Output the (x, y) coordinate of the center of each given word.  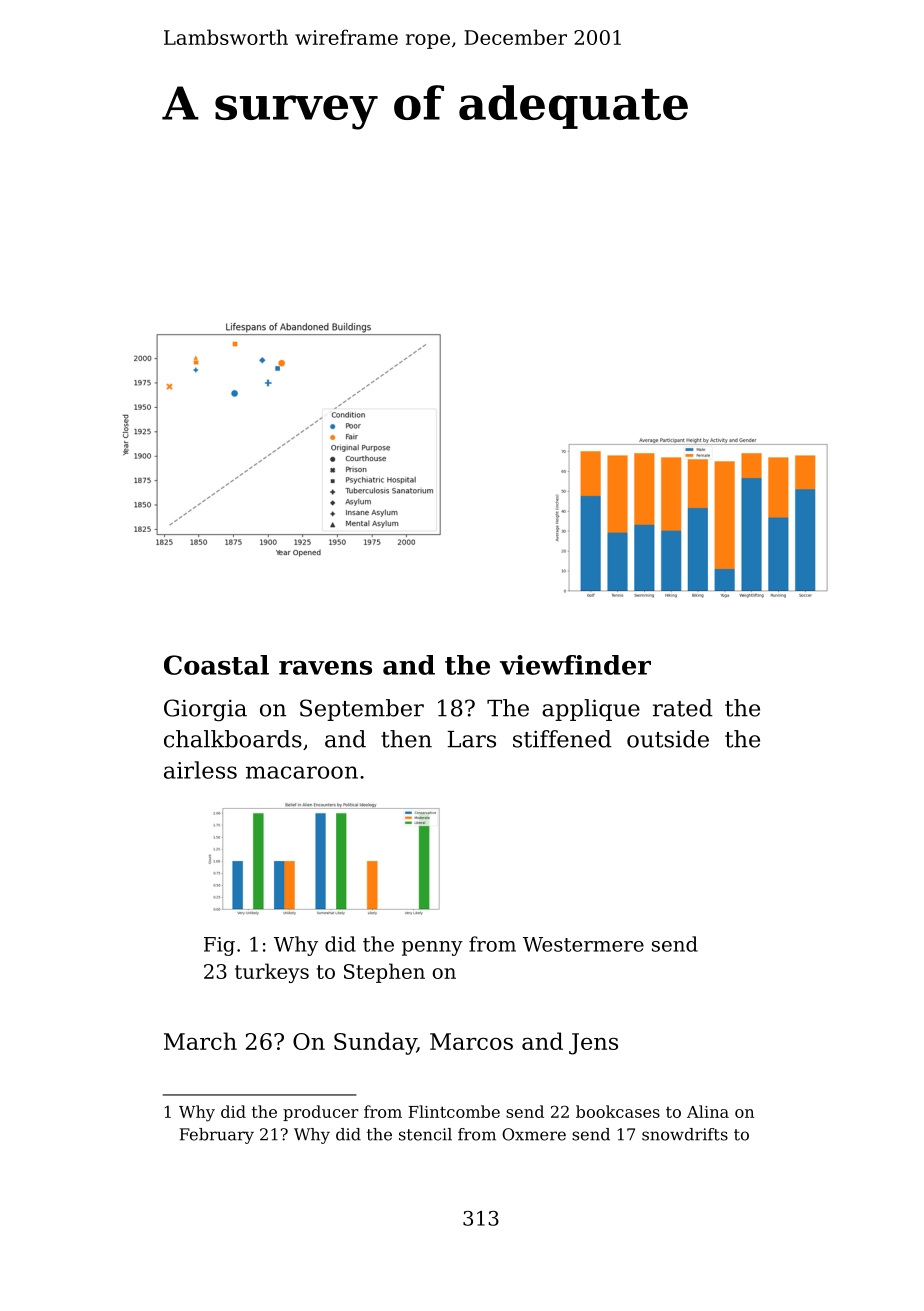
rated (683, 708)
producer (321, 1113)
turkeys (272, 973)
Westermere (583, 944)
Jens (593, 1044)
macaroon (302, 772)
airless (200, 770)
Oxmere (534, 1134)
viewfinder (575, 665)
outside (668, 739)
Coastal (216, 665)
